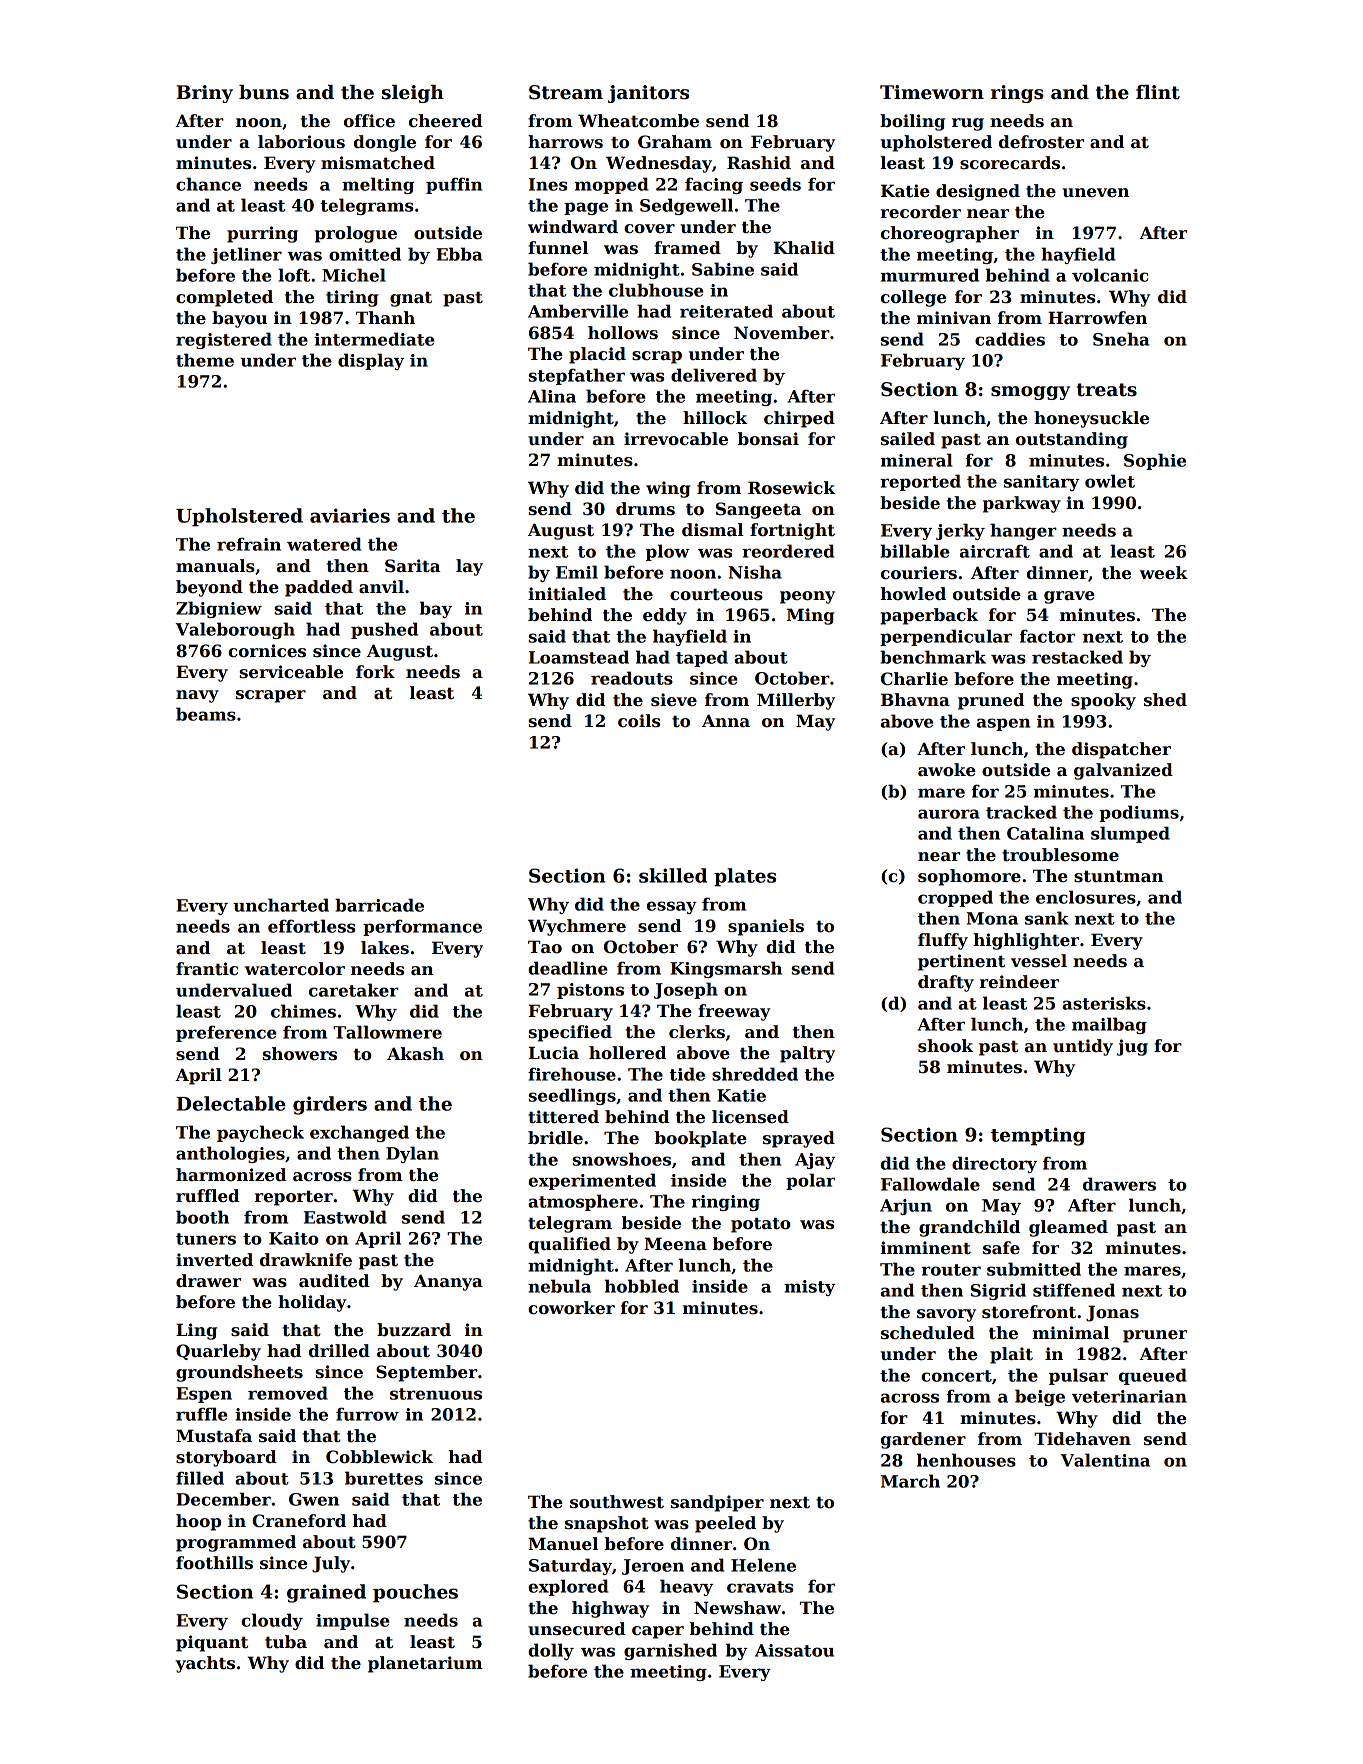 Image resolution: width=1363 pixels, height=1764 pixels. I want to click on defroster, so click(1041, 142).
